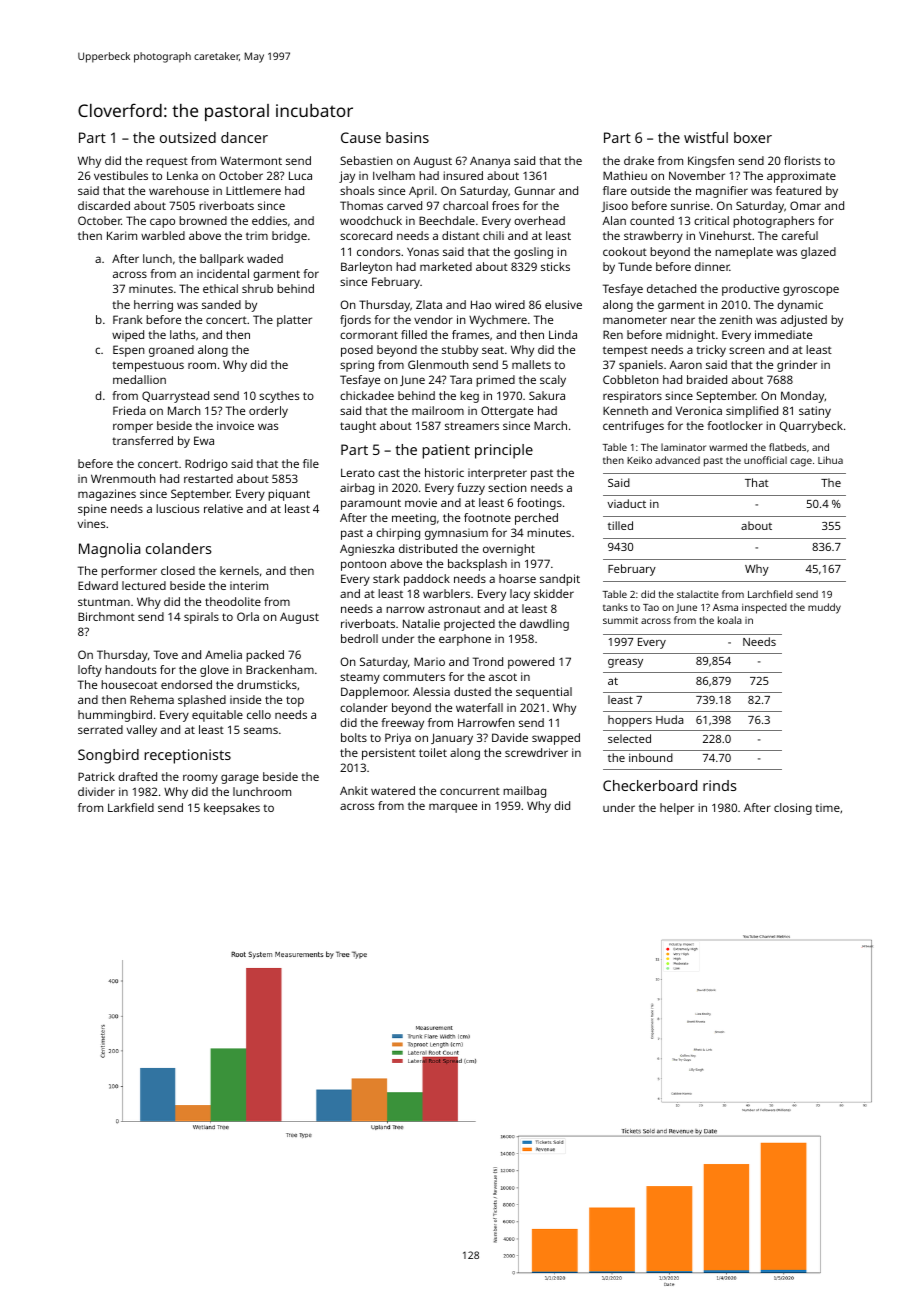 This screenshot has width=924, height=1308. What do you see at coordinates (620, 525) in the screenshot?
I see `tilled` at bounding box center [620, 525].
